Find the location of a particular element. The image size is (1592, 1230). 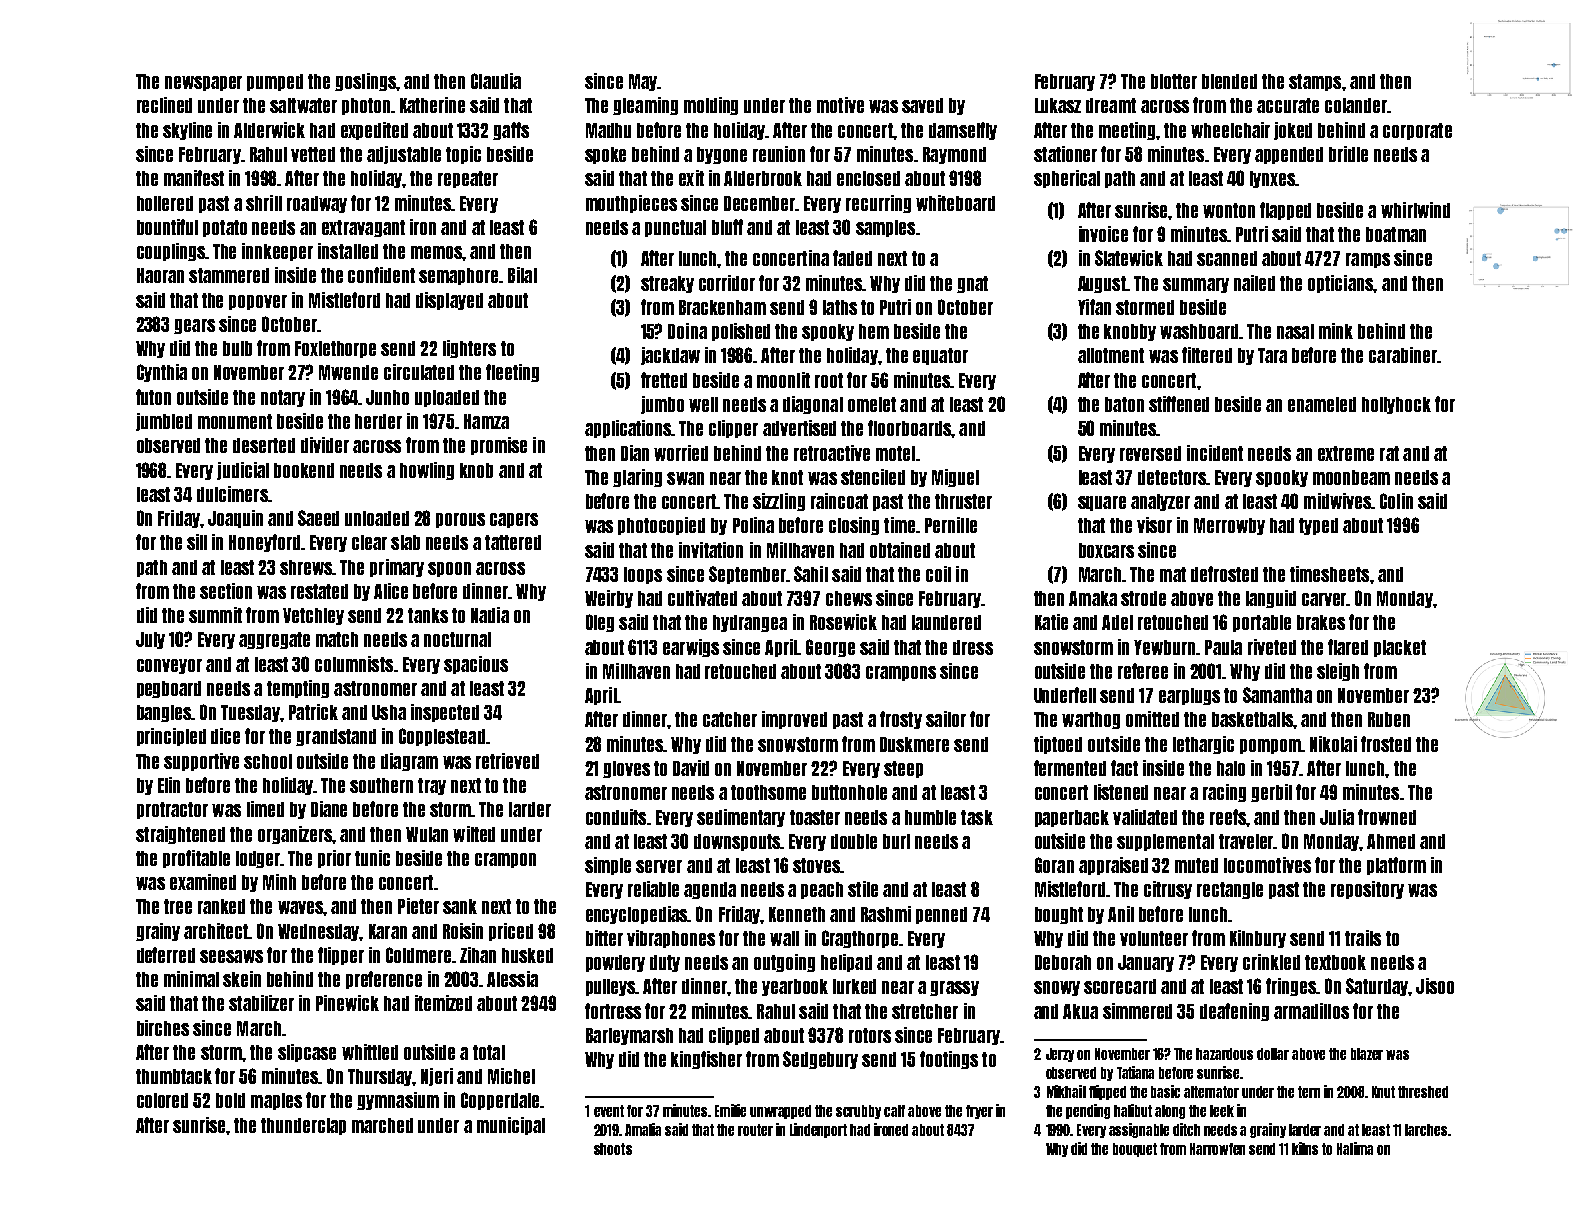

burl is located at coordinates (896, 841).
